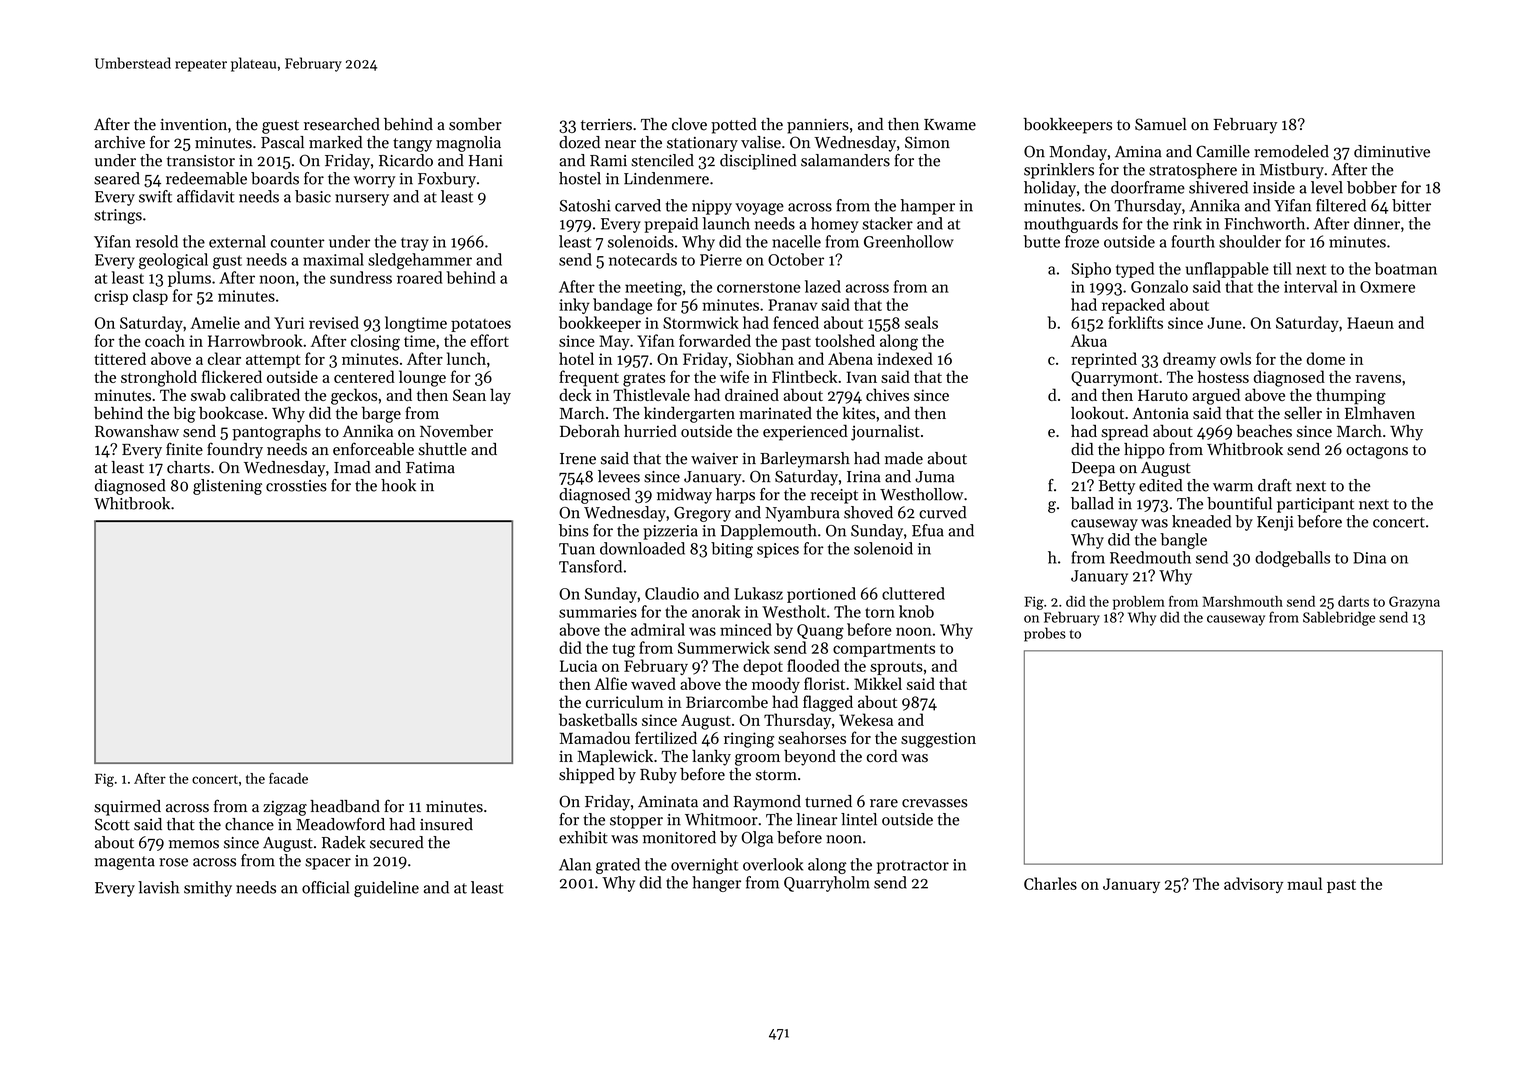 This image has height=1087, width=1537. I want to click on maul, so click(1304, 883).
